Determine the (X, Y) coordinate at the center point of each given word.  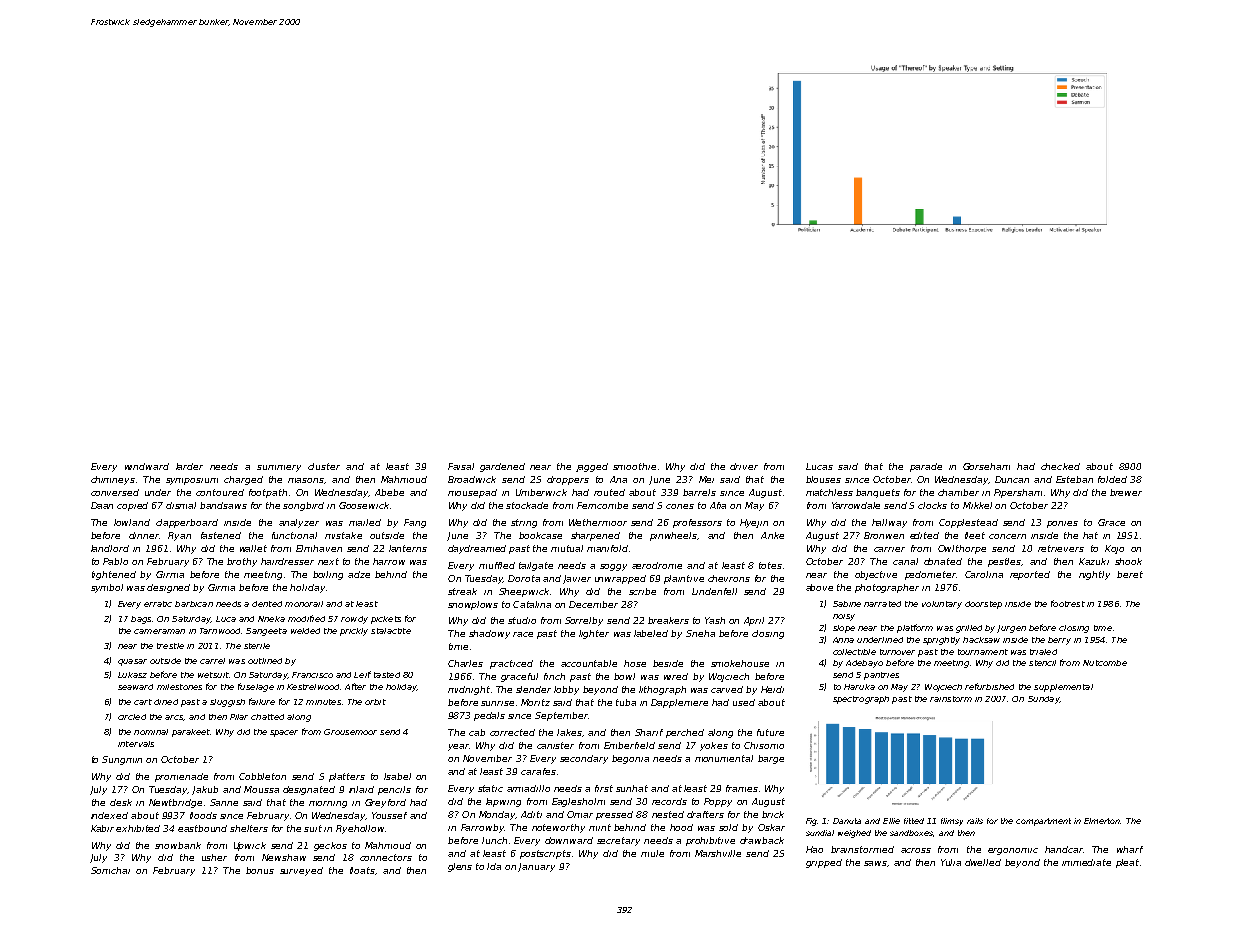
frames (742, 788)
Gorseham (986, 466)
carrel (212, 661)
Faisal (461, 466)
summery (279, 468)
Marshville (718, 853)
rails (975, 821)
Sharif (649, 732)
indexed (109, 815)
